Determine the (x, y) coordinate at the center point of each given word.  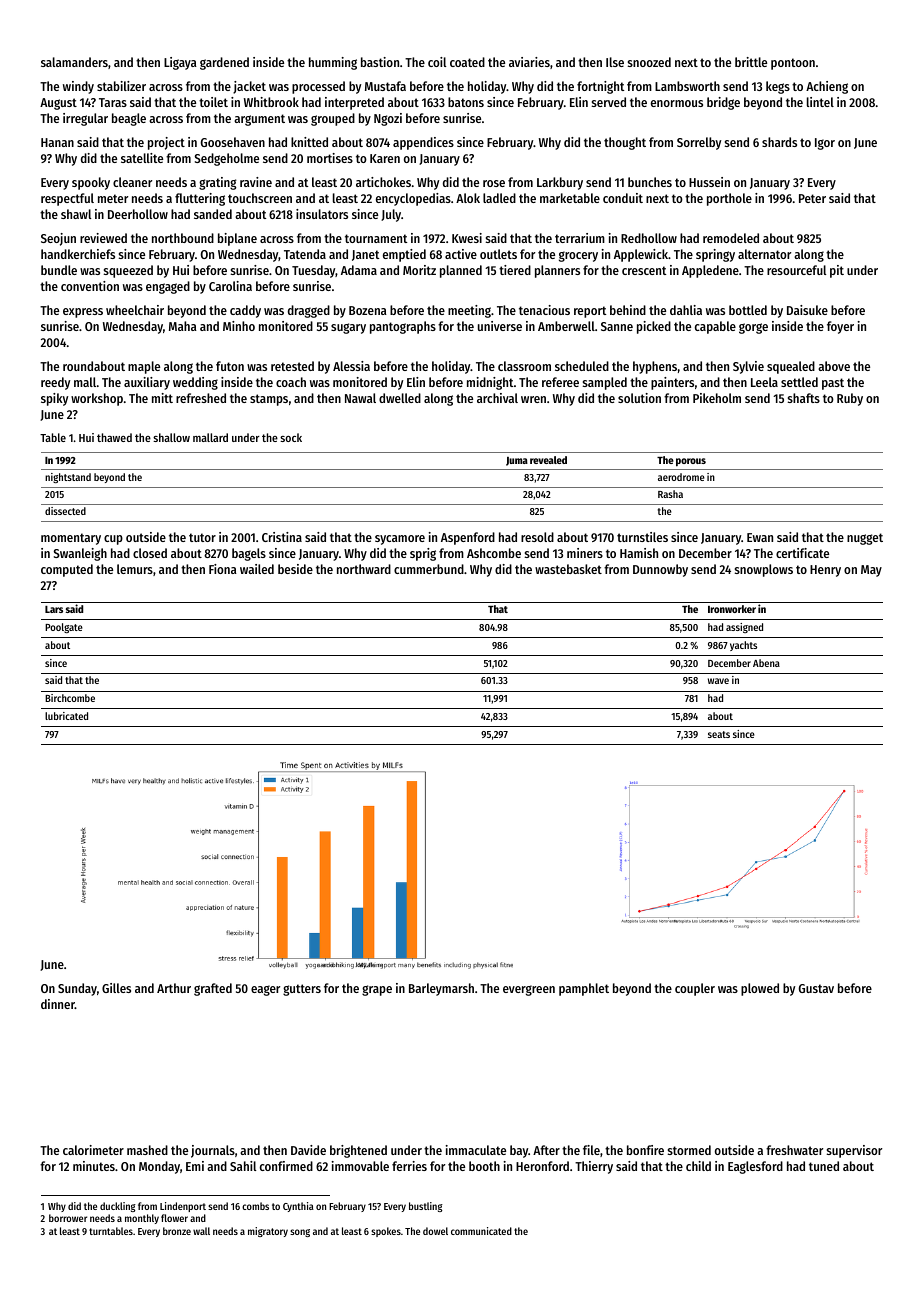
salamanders (74, 62)
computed (67, 570)
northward (364, 569)
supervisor (854, 1151)
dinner (58, 1004)
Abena (766, 663)
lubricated (66, 716)
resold (537, 537)
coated (467, 62)
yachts (743, 646)
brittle (751, 62)
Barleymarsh (441, 989)
